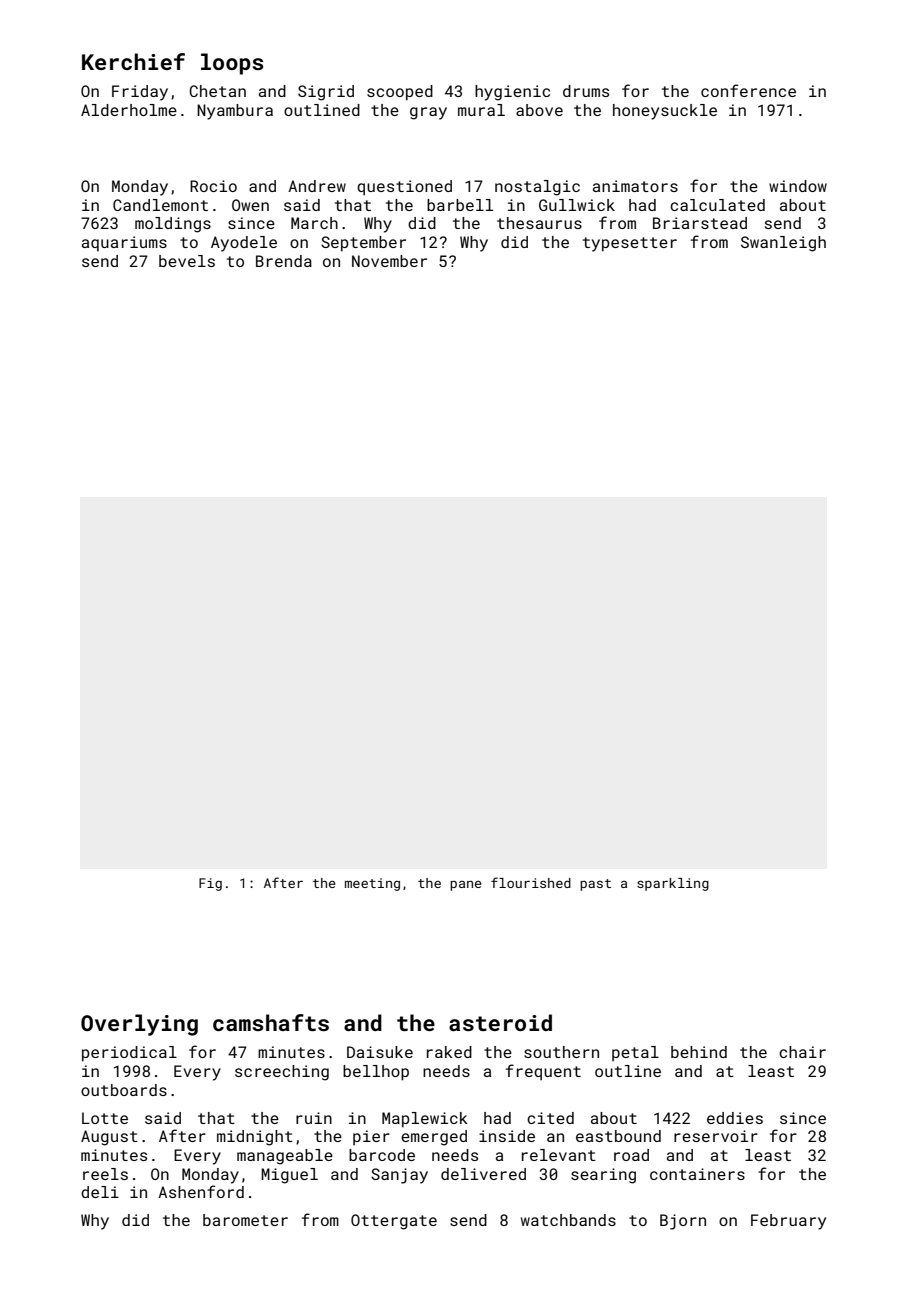  What do you see at coordinates (124, 243) in the page?
I see `aquariums` at bounding box center [124, 243].
